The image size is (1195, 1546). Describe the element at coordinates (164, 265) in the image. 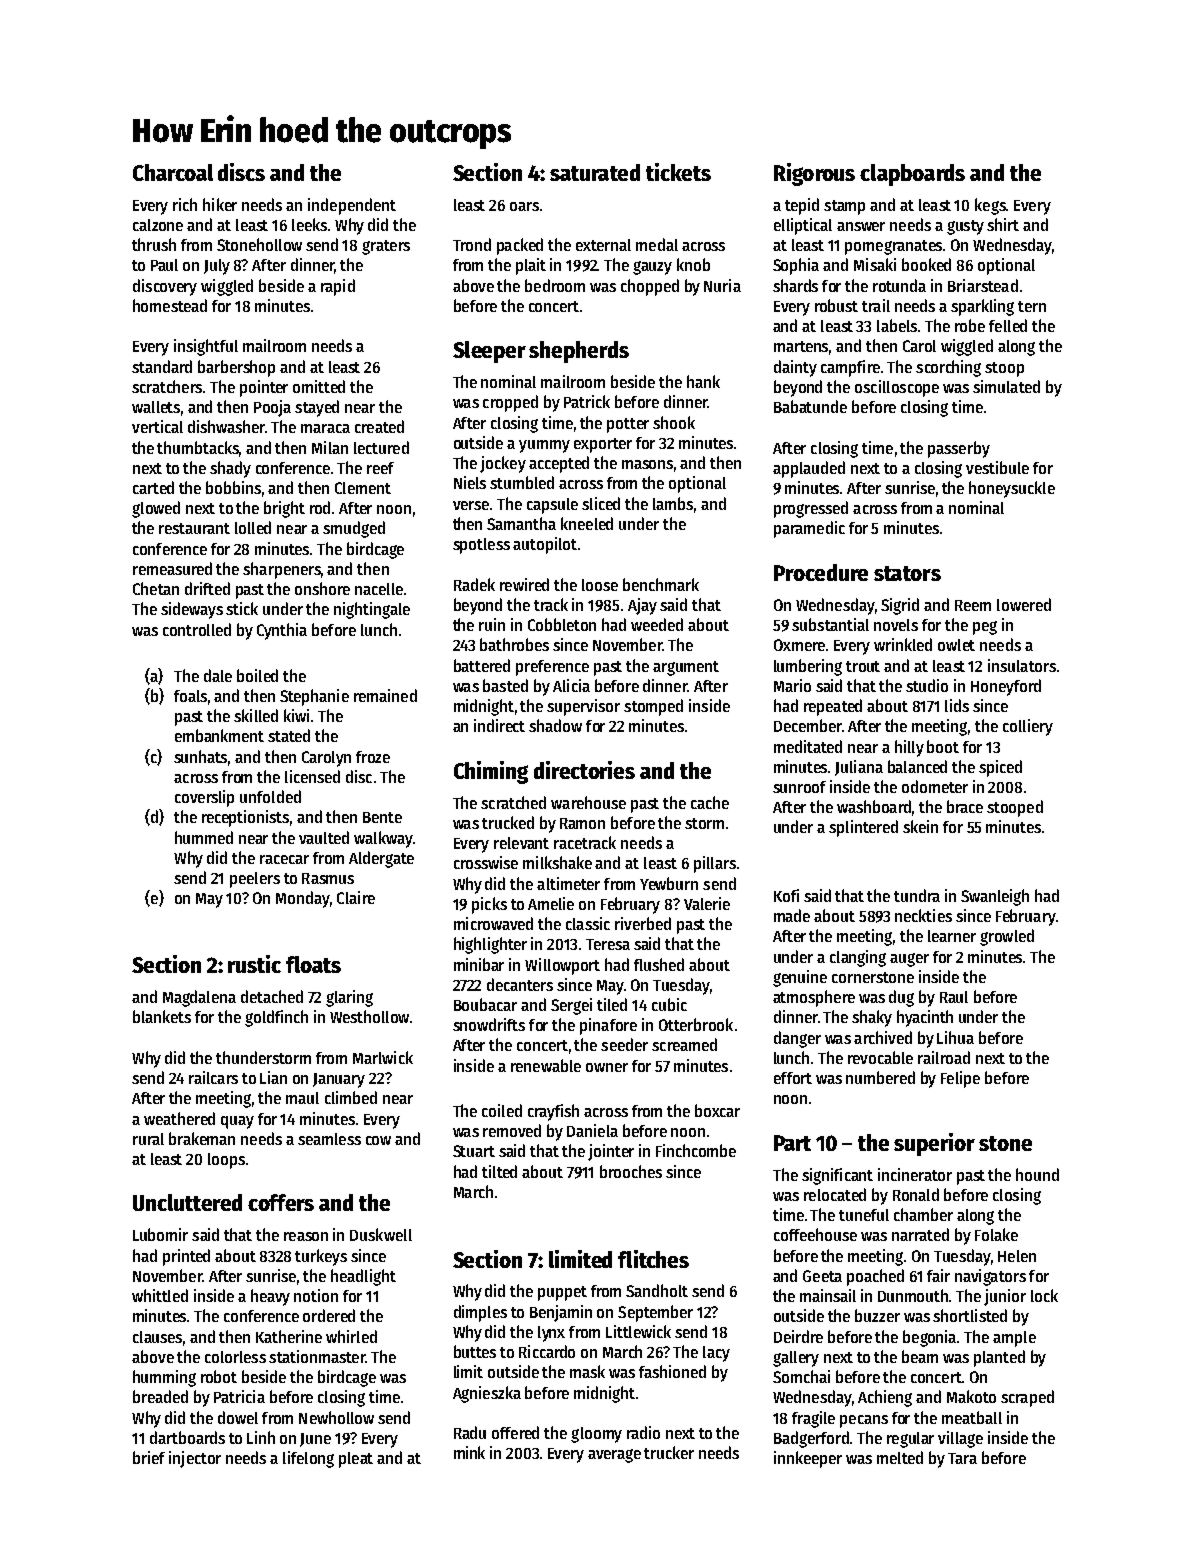

I see `Paul` at that location.
